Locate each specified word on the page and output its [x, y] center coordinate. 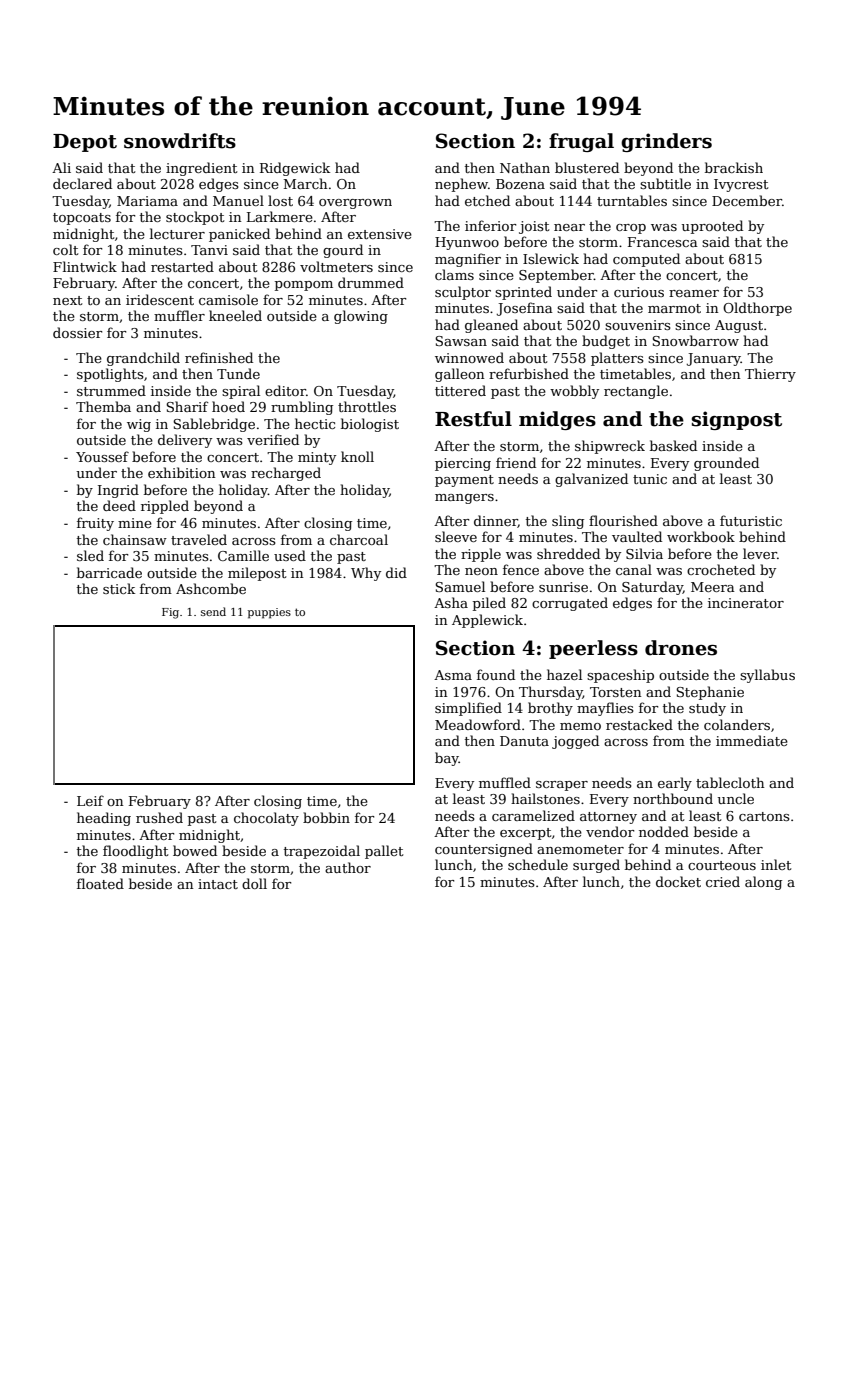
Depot [85, 143]
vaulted [637, 536]
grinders [666, 142]
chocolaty [266, 819]
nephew [461, 185]
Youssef [102, 456]
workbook [701, 536]
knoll [357, 456]
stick [119, 588]
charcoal [359, 539]
